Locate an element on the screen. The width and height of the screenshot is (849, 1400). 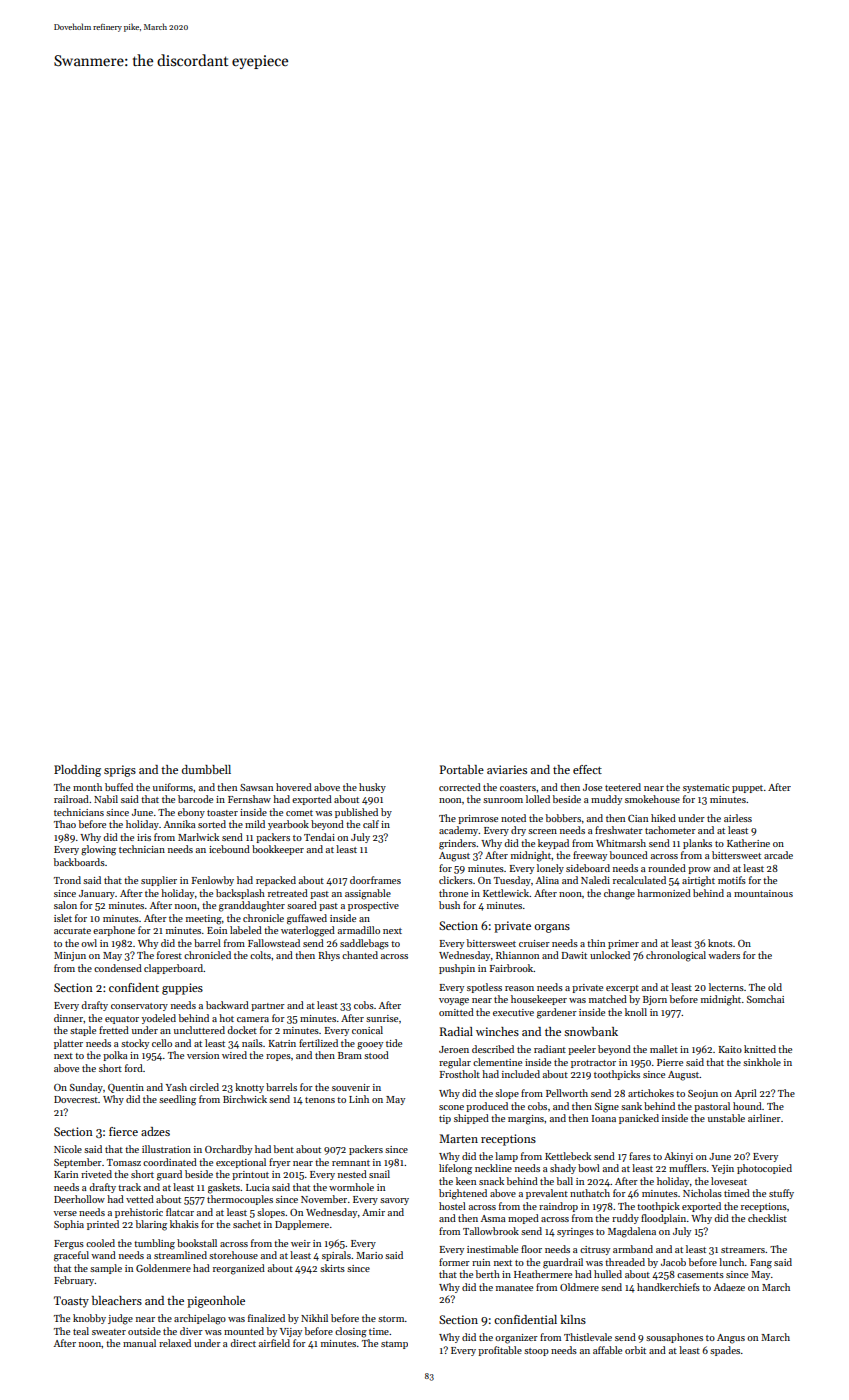
published is located at coordinates (356, 813).
